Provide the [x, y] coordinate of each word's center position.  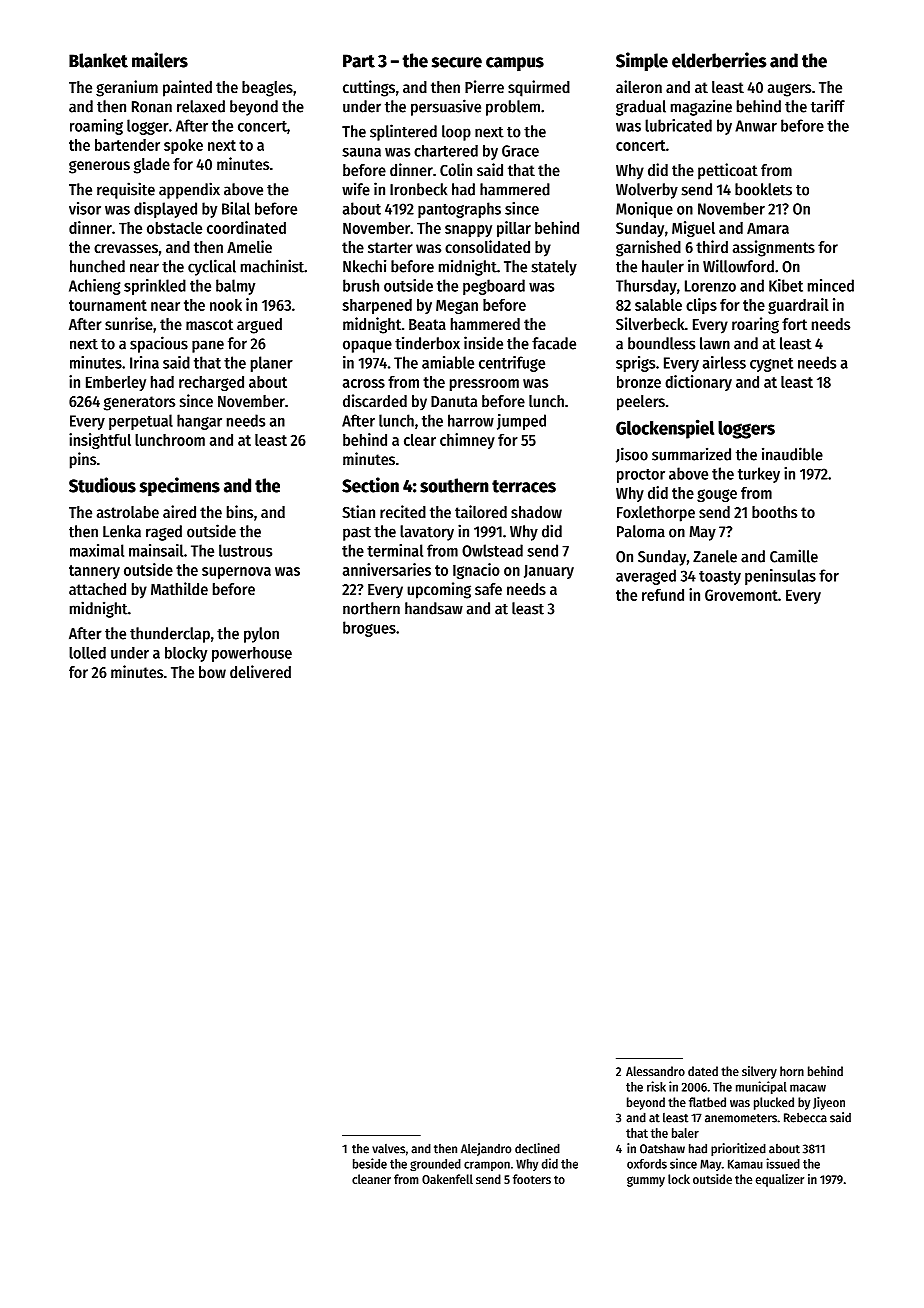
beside [370, 1163]
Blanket [98, 60]
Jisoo [632, 455]
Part [359, 61]
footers [532, 1179]
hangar [199, 422]
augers [789, 90]
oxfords [647, 1164]
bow [212, 672]
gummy [646, 1181]
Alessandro [655, 1071]
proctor [641, 476]
